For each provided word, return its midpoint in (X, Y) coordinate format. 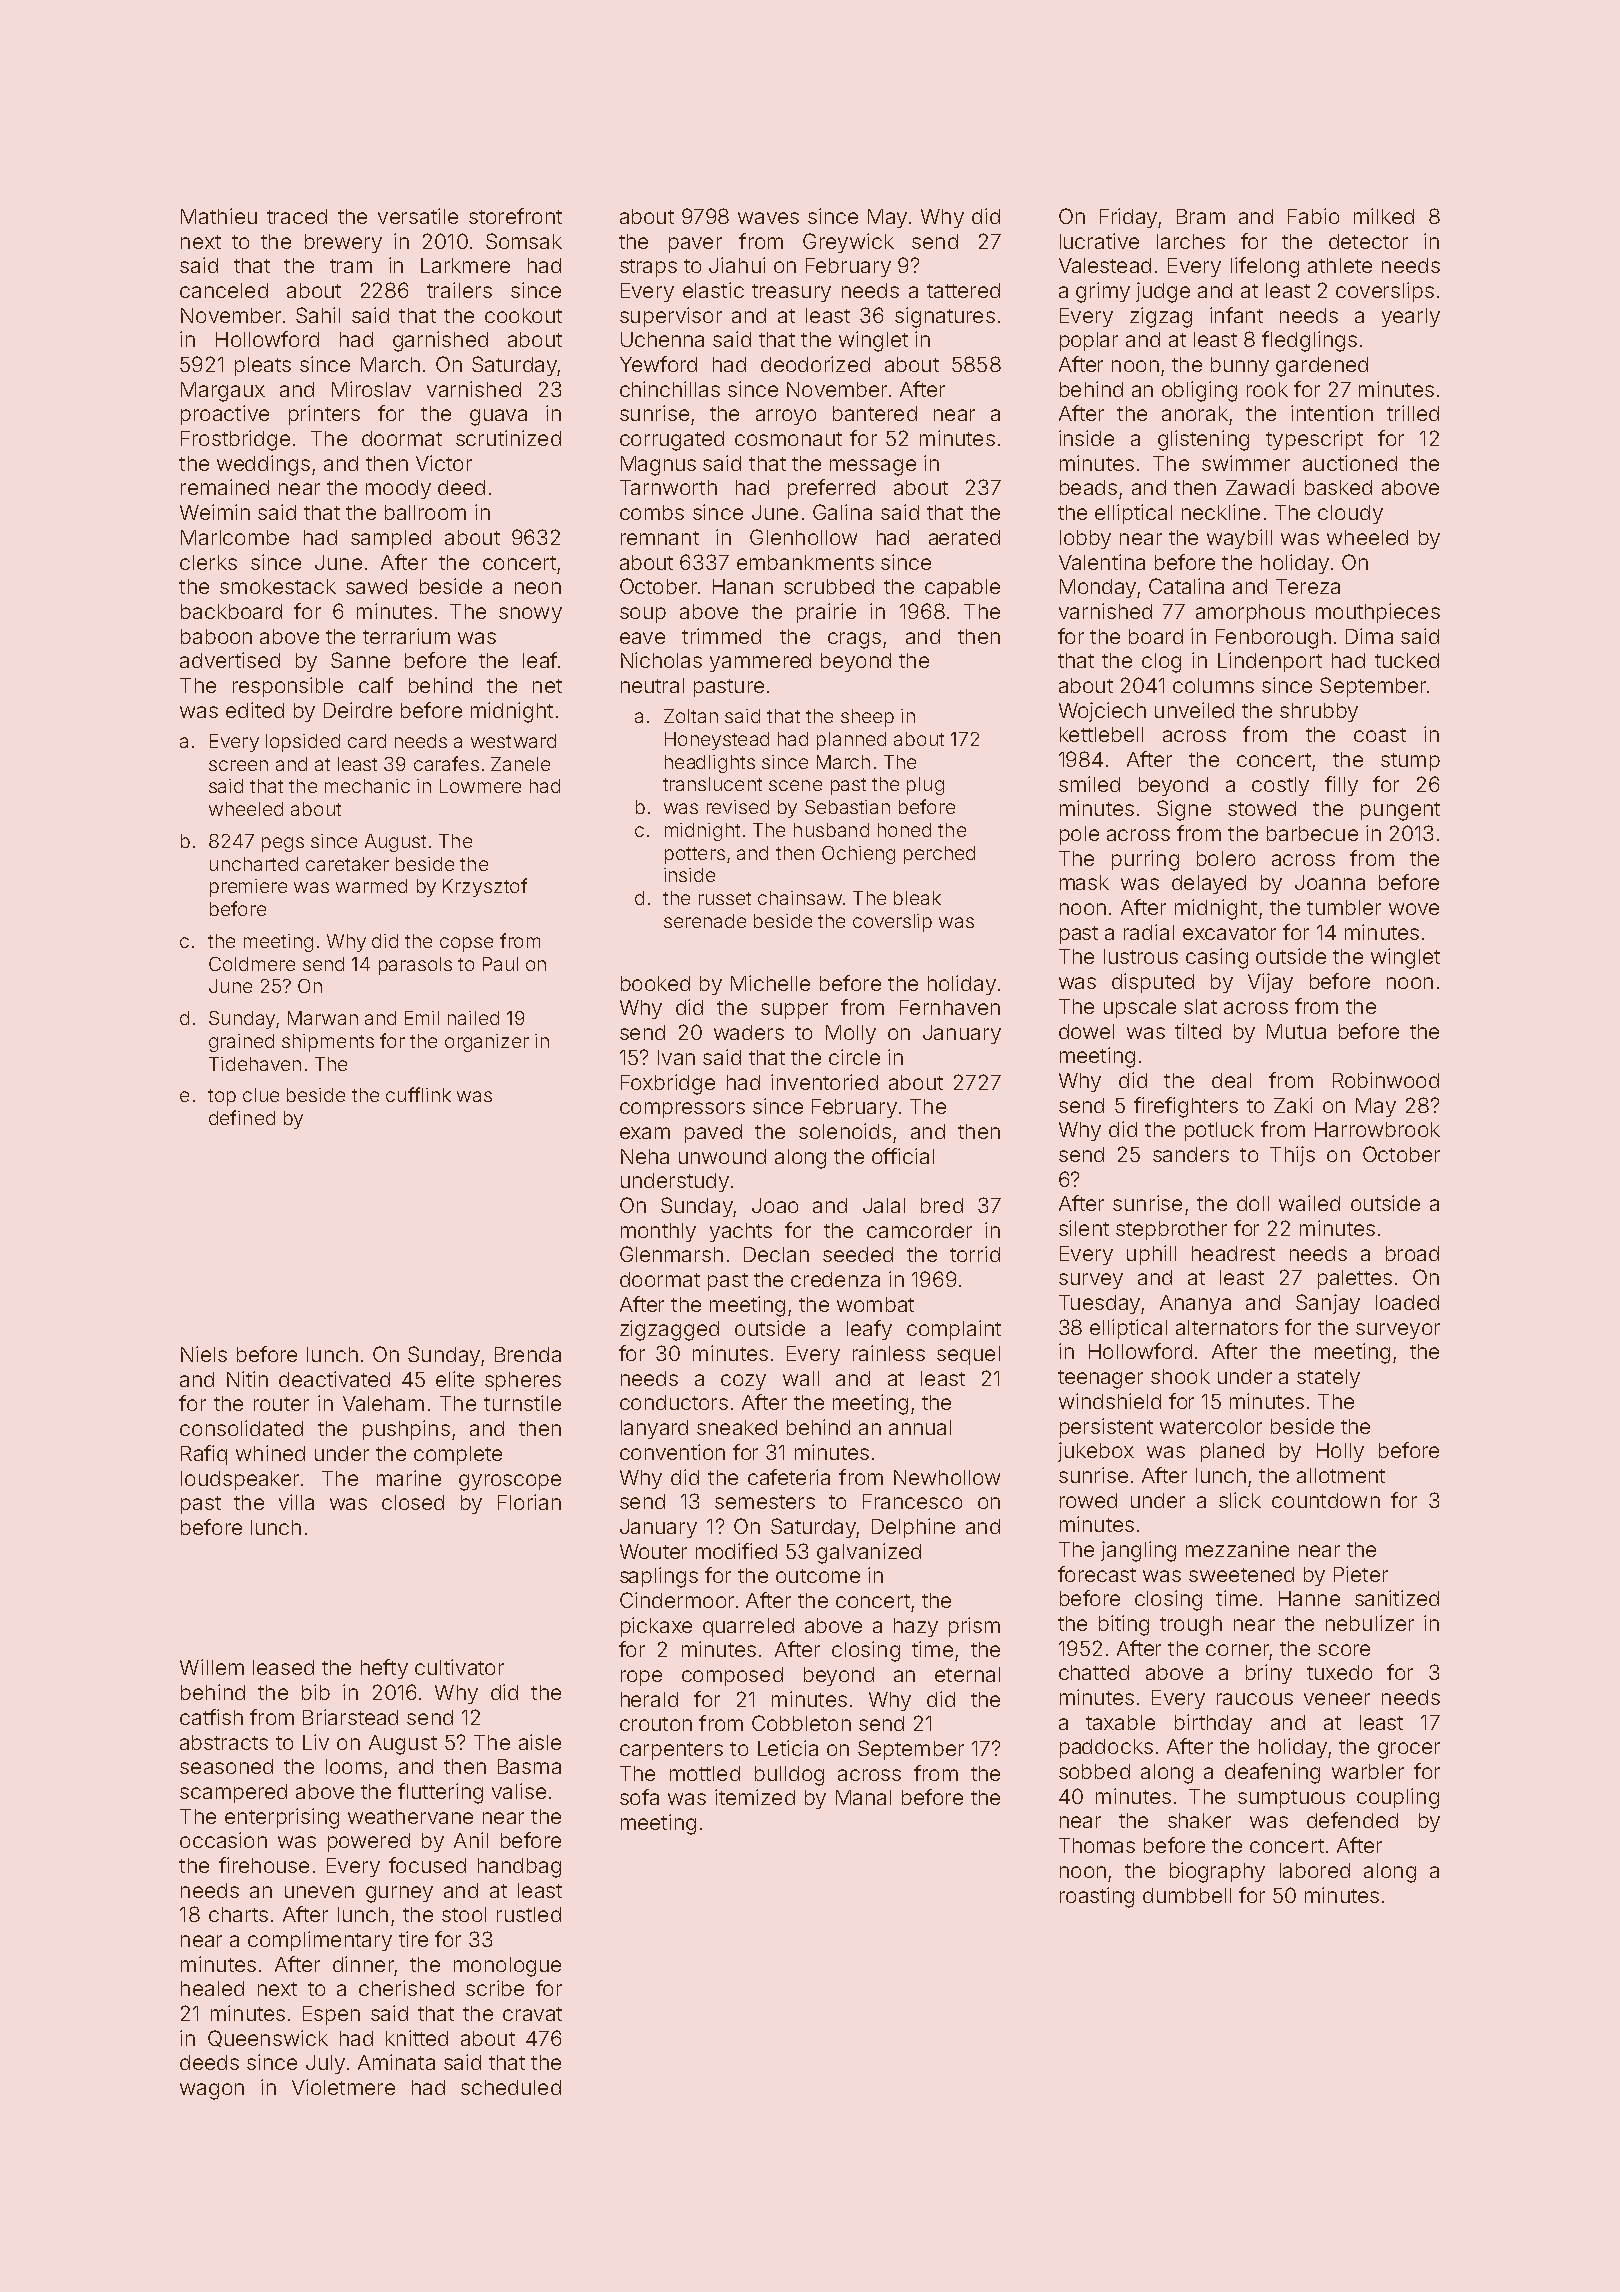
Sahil (318, 315)
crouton (656, 1724)
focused (427, 1865)
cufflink (418, 1094)
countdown (1326, 1500)
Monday (1098, 588)
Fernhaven (950, 1007)
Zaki (1293, 1105)
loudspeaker (240, 1480)
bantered (875, 413)
